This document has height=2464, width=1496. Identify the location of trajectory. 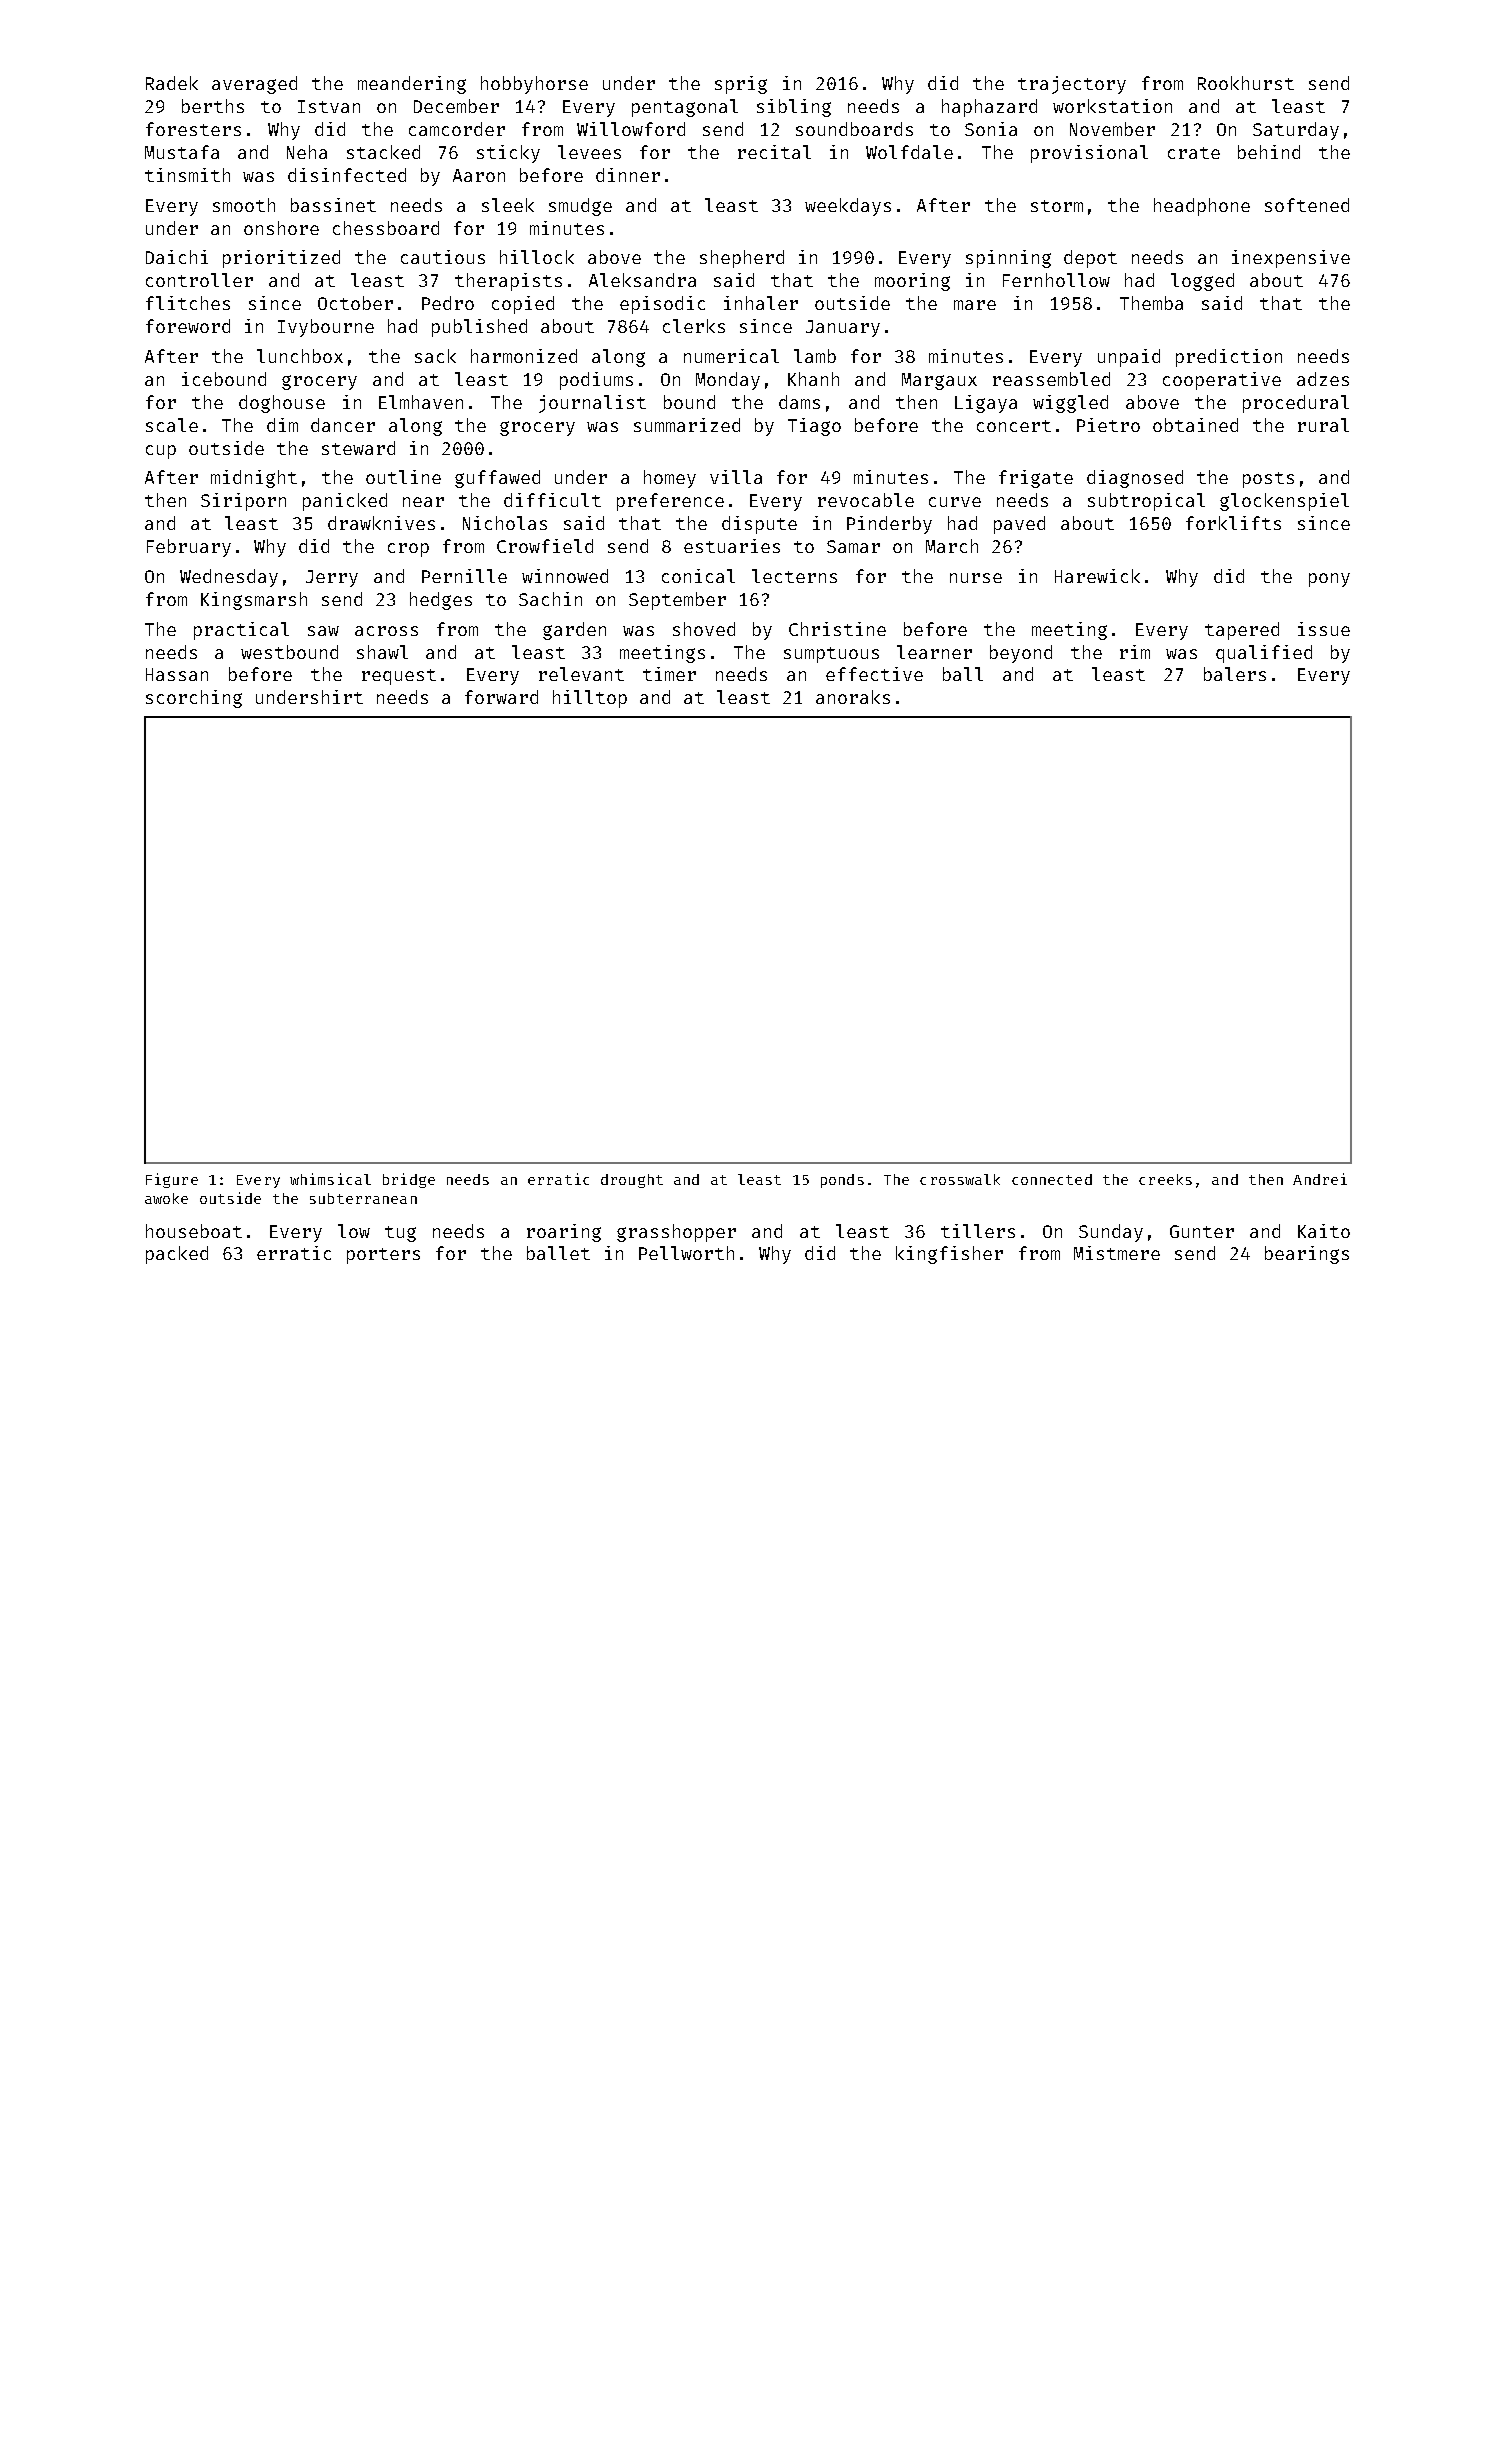
(1072, 85).
